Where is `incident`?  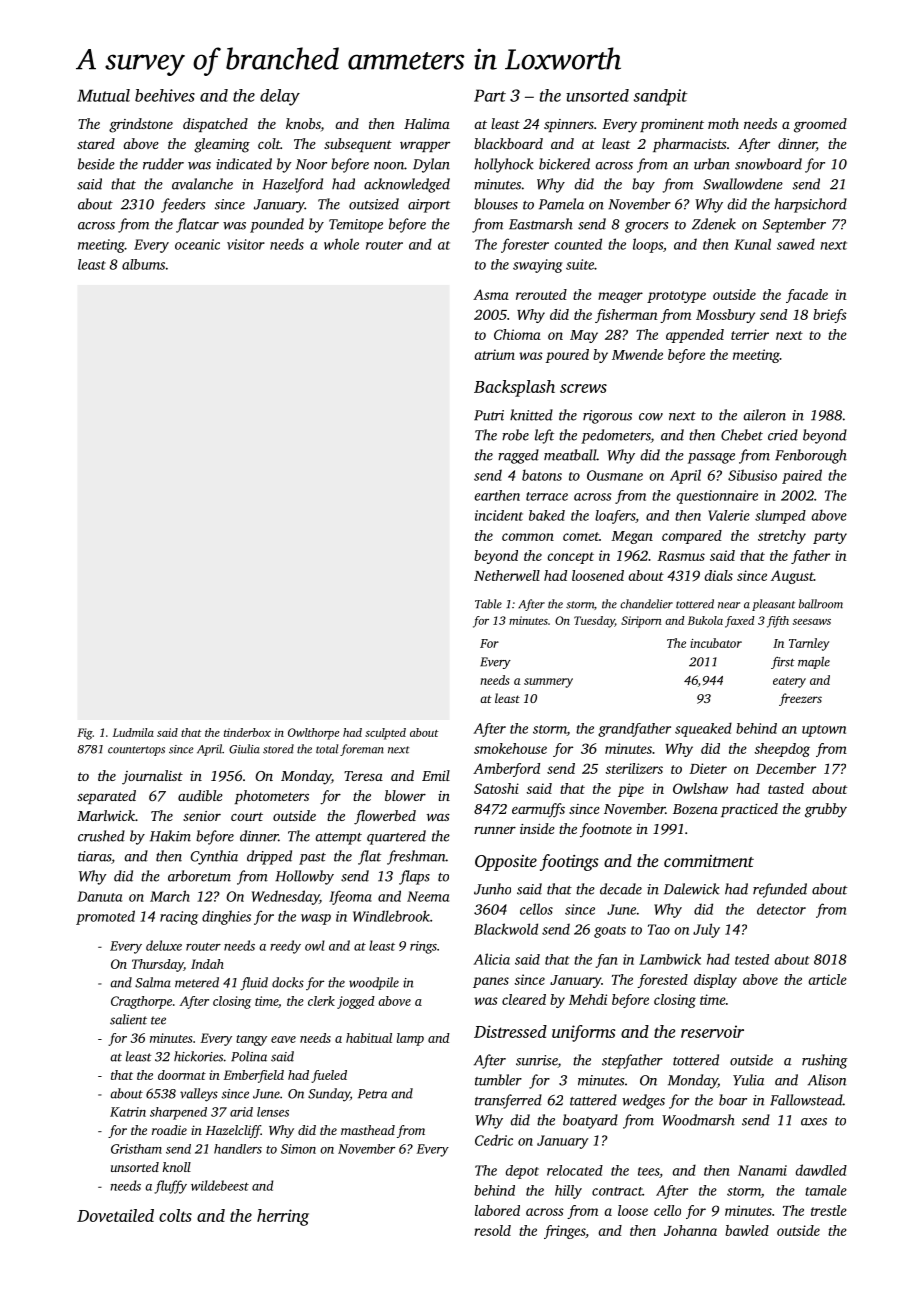
incident is located at coordinates (499, 515).
